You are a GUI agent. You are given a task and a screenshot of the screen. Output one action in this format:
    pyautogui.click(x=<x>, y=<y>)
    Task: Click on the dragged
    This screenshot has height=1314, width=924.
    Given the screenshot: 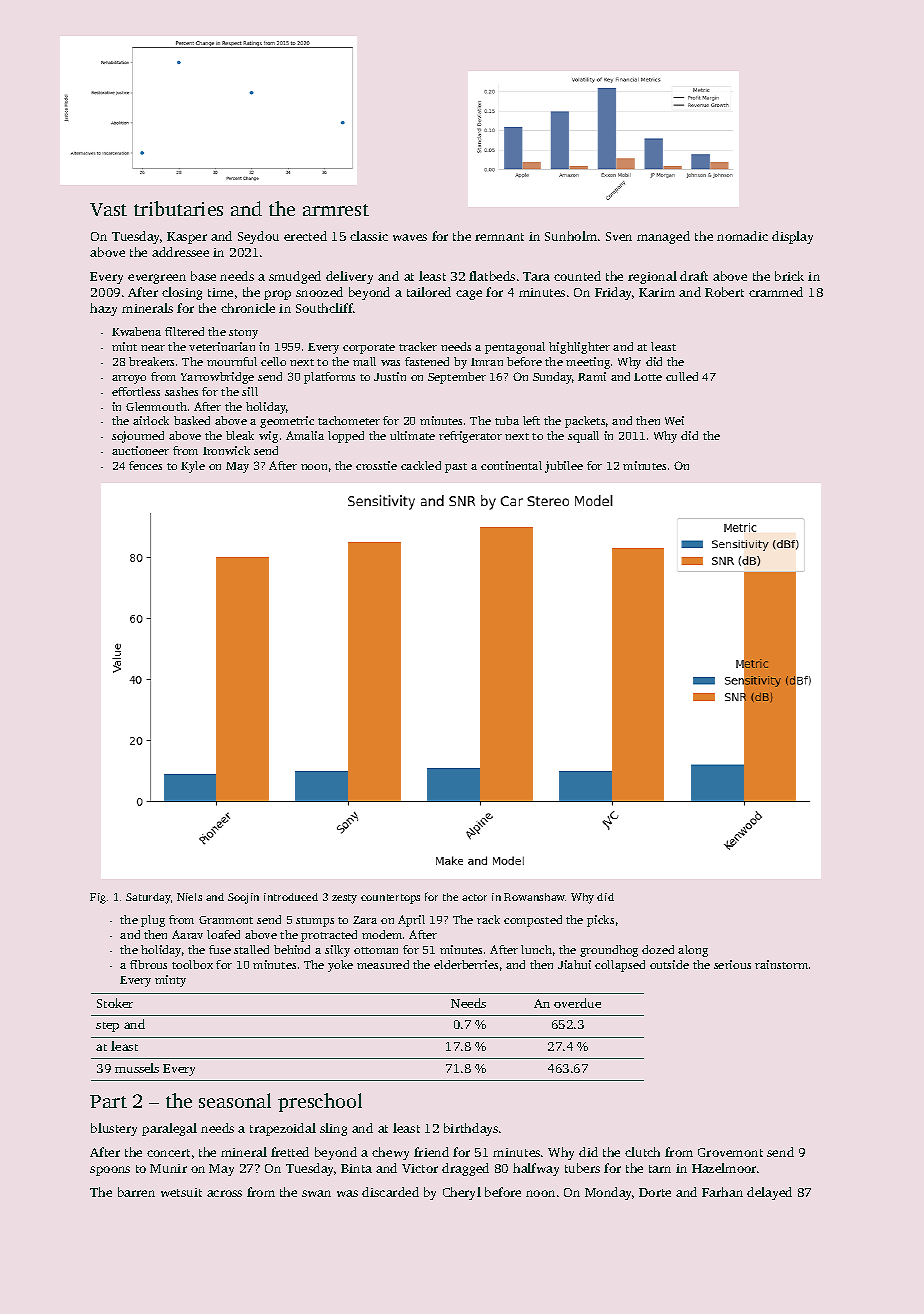 What is the action you would take?
    pyautogui.click(x=465, y=1169)
